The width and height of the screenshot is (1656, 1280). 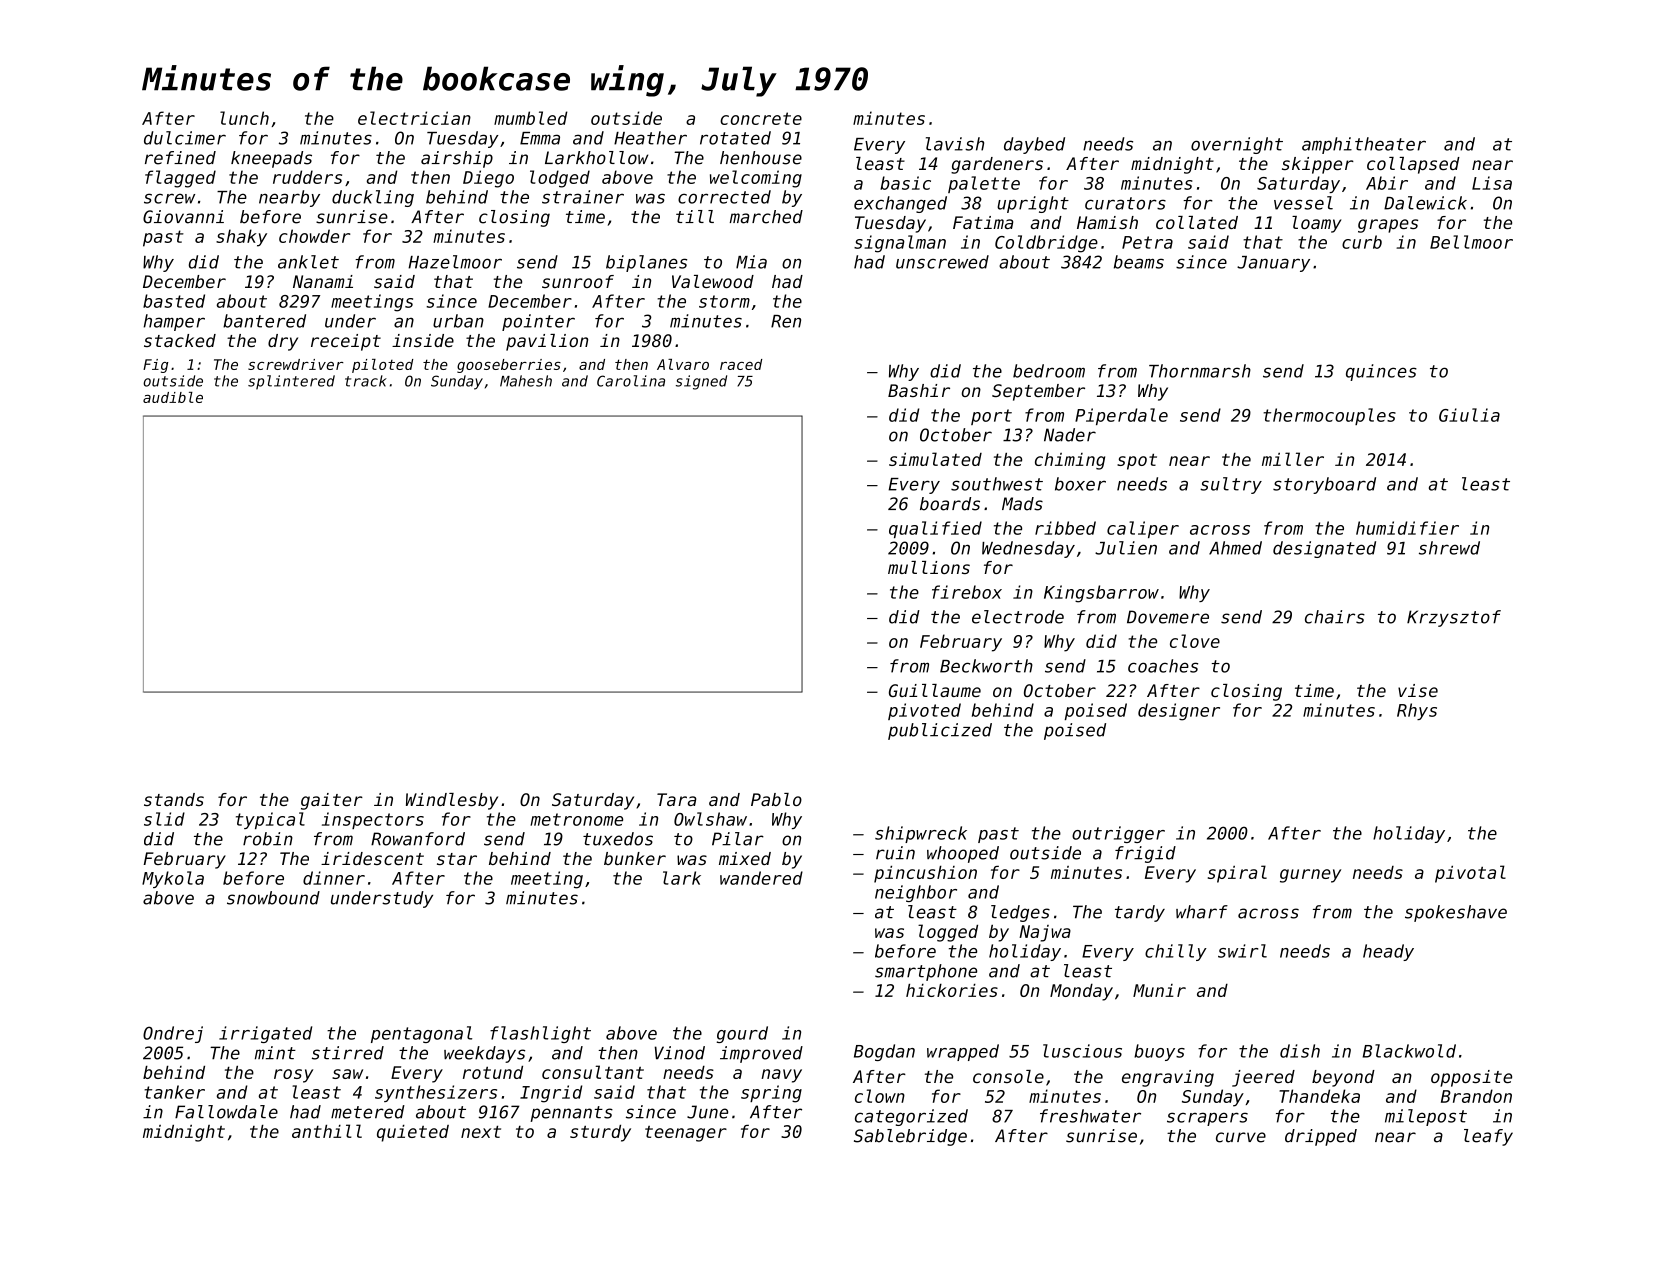 What do you see at coordinates (900, 244) in the screenshot?
I see `signalman` at bounding box center [900, 244].
